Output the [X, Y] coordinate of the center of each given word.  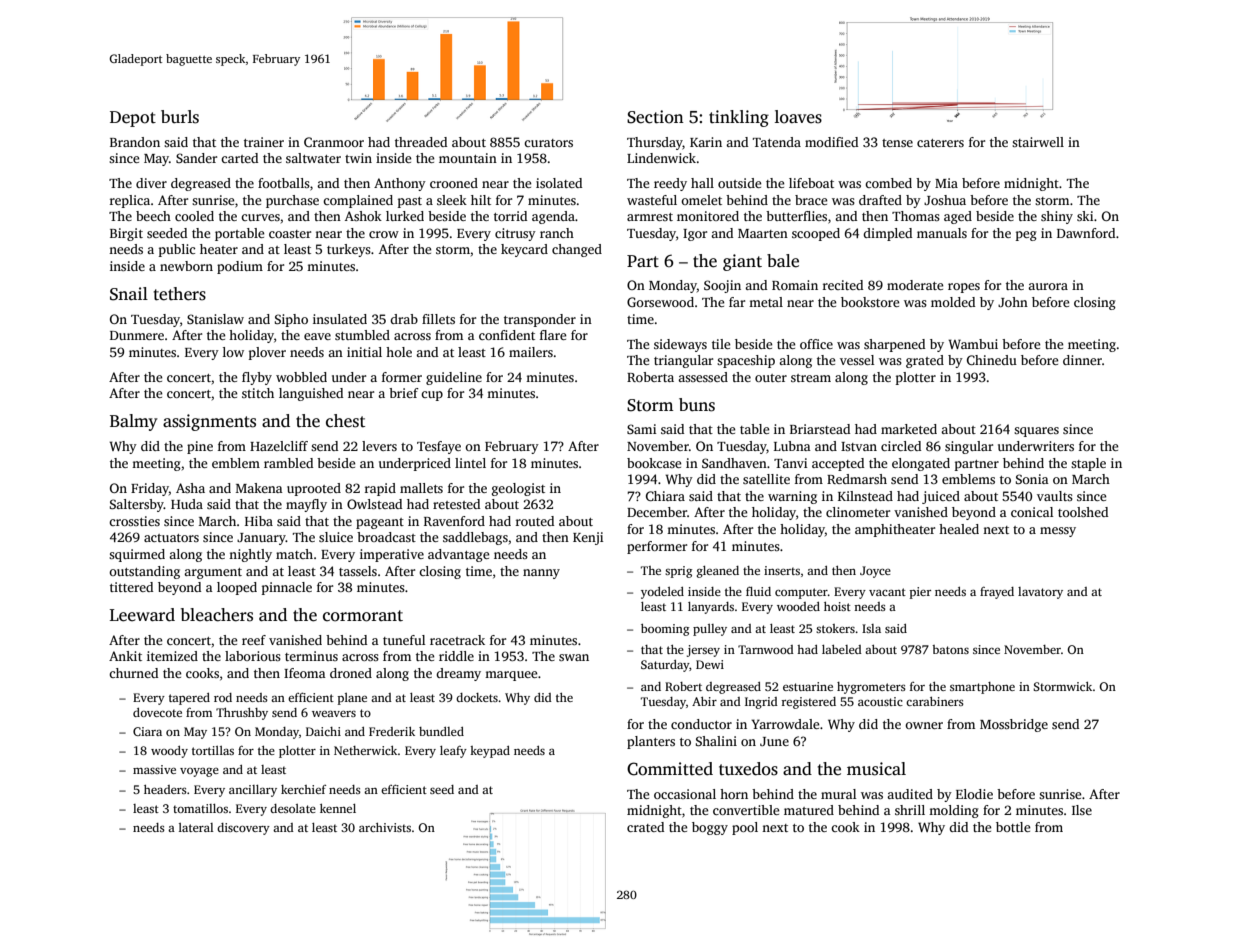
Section [655, 117]
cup [432, 396]
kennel [338, 808]
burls [180, 117]
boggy [710, 828]
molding [954, 811]
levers [379, 446]
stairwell [1038, 142]
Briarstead [820, 429]
